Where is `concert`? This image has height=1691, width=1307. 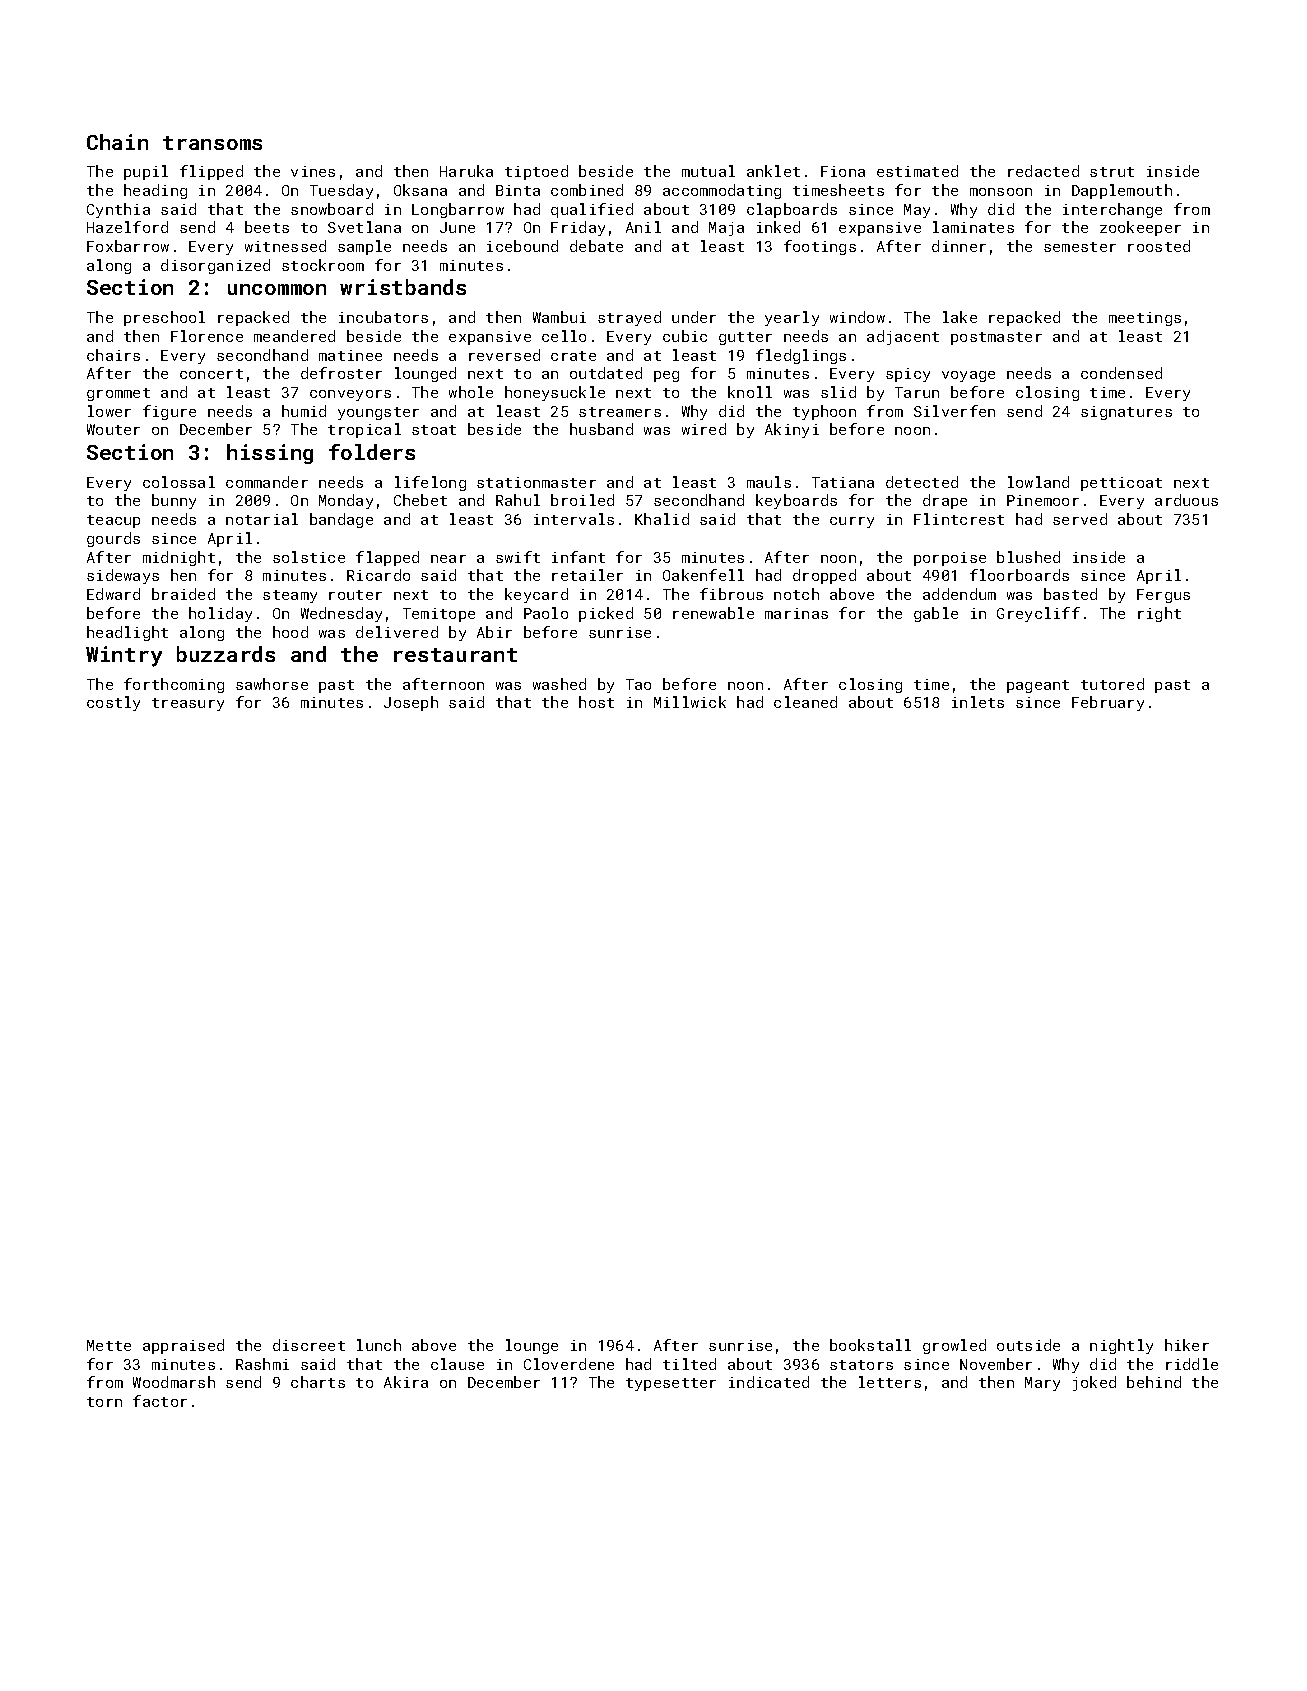 concert is located at coordinates (211, 374).
